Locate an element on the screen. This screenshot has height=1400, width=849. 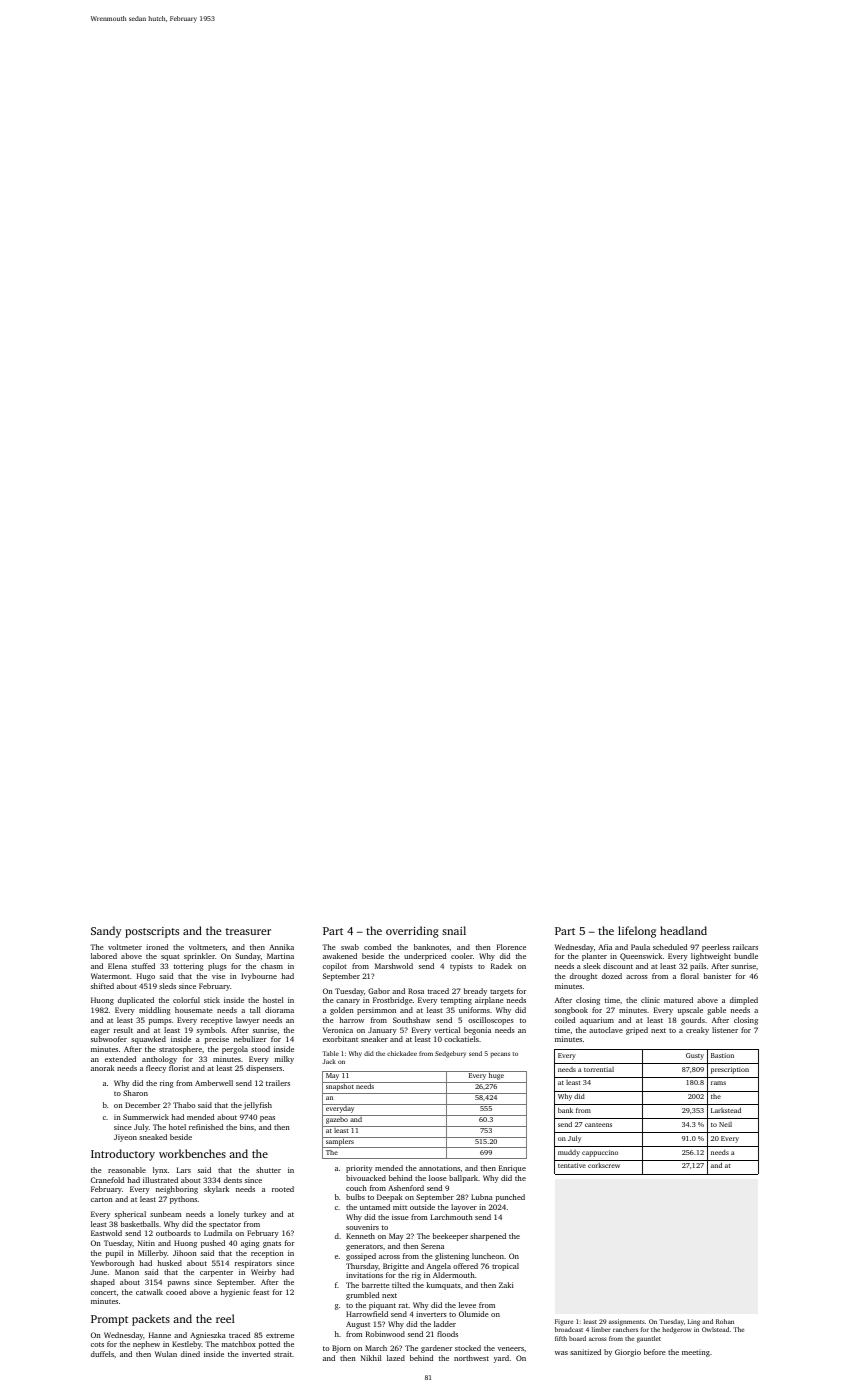
gable is located at coordinates (716, 1011).
